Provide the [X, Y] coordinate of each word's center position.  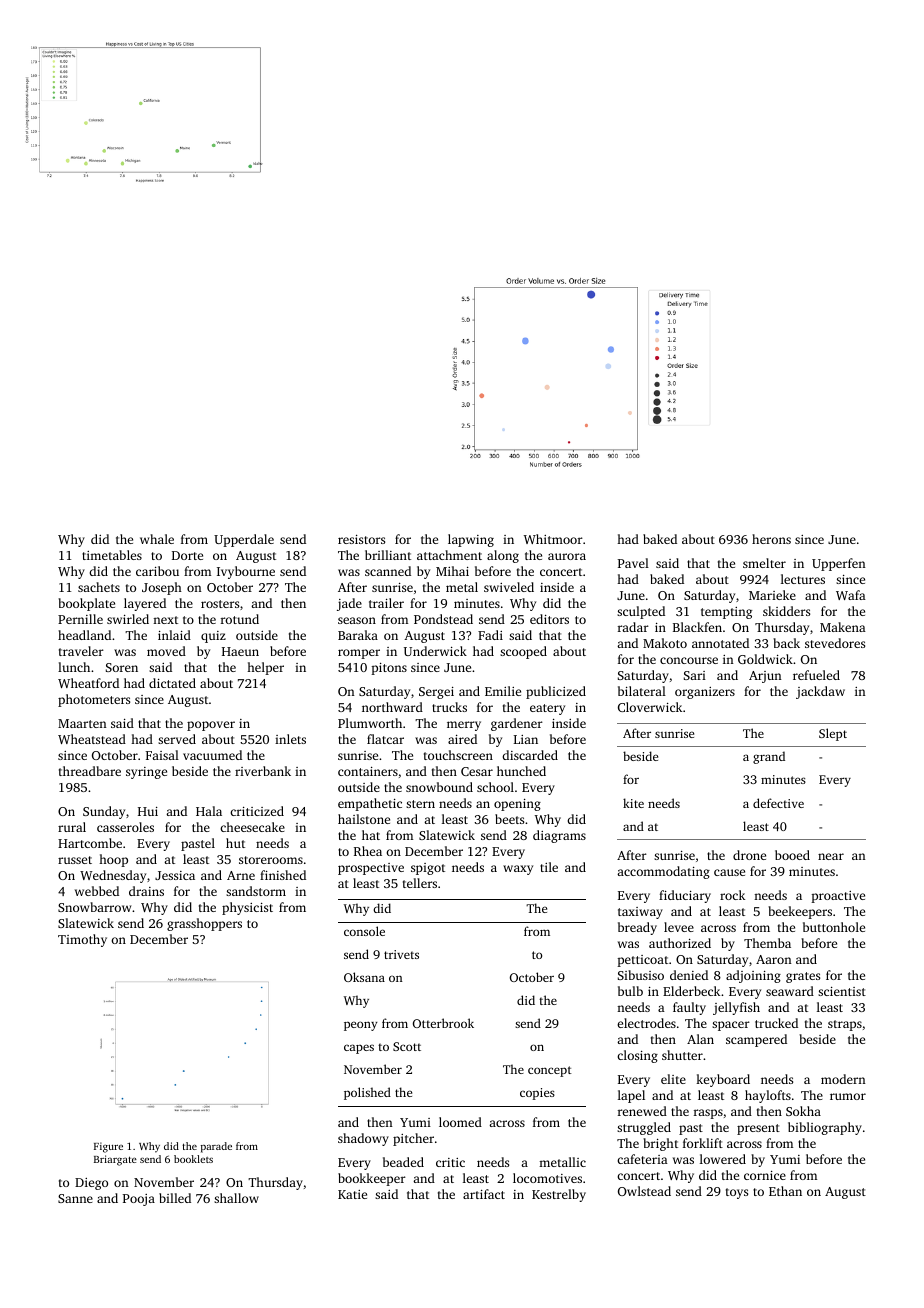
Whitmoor [553, 539]
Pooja [139, 1200]
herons [771, 539]
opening [517, 805]
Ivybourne [246, 572]
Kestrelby [559, 1195]
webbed [97, 891]
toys [737, 1193]
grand [769, 757]
